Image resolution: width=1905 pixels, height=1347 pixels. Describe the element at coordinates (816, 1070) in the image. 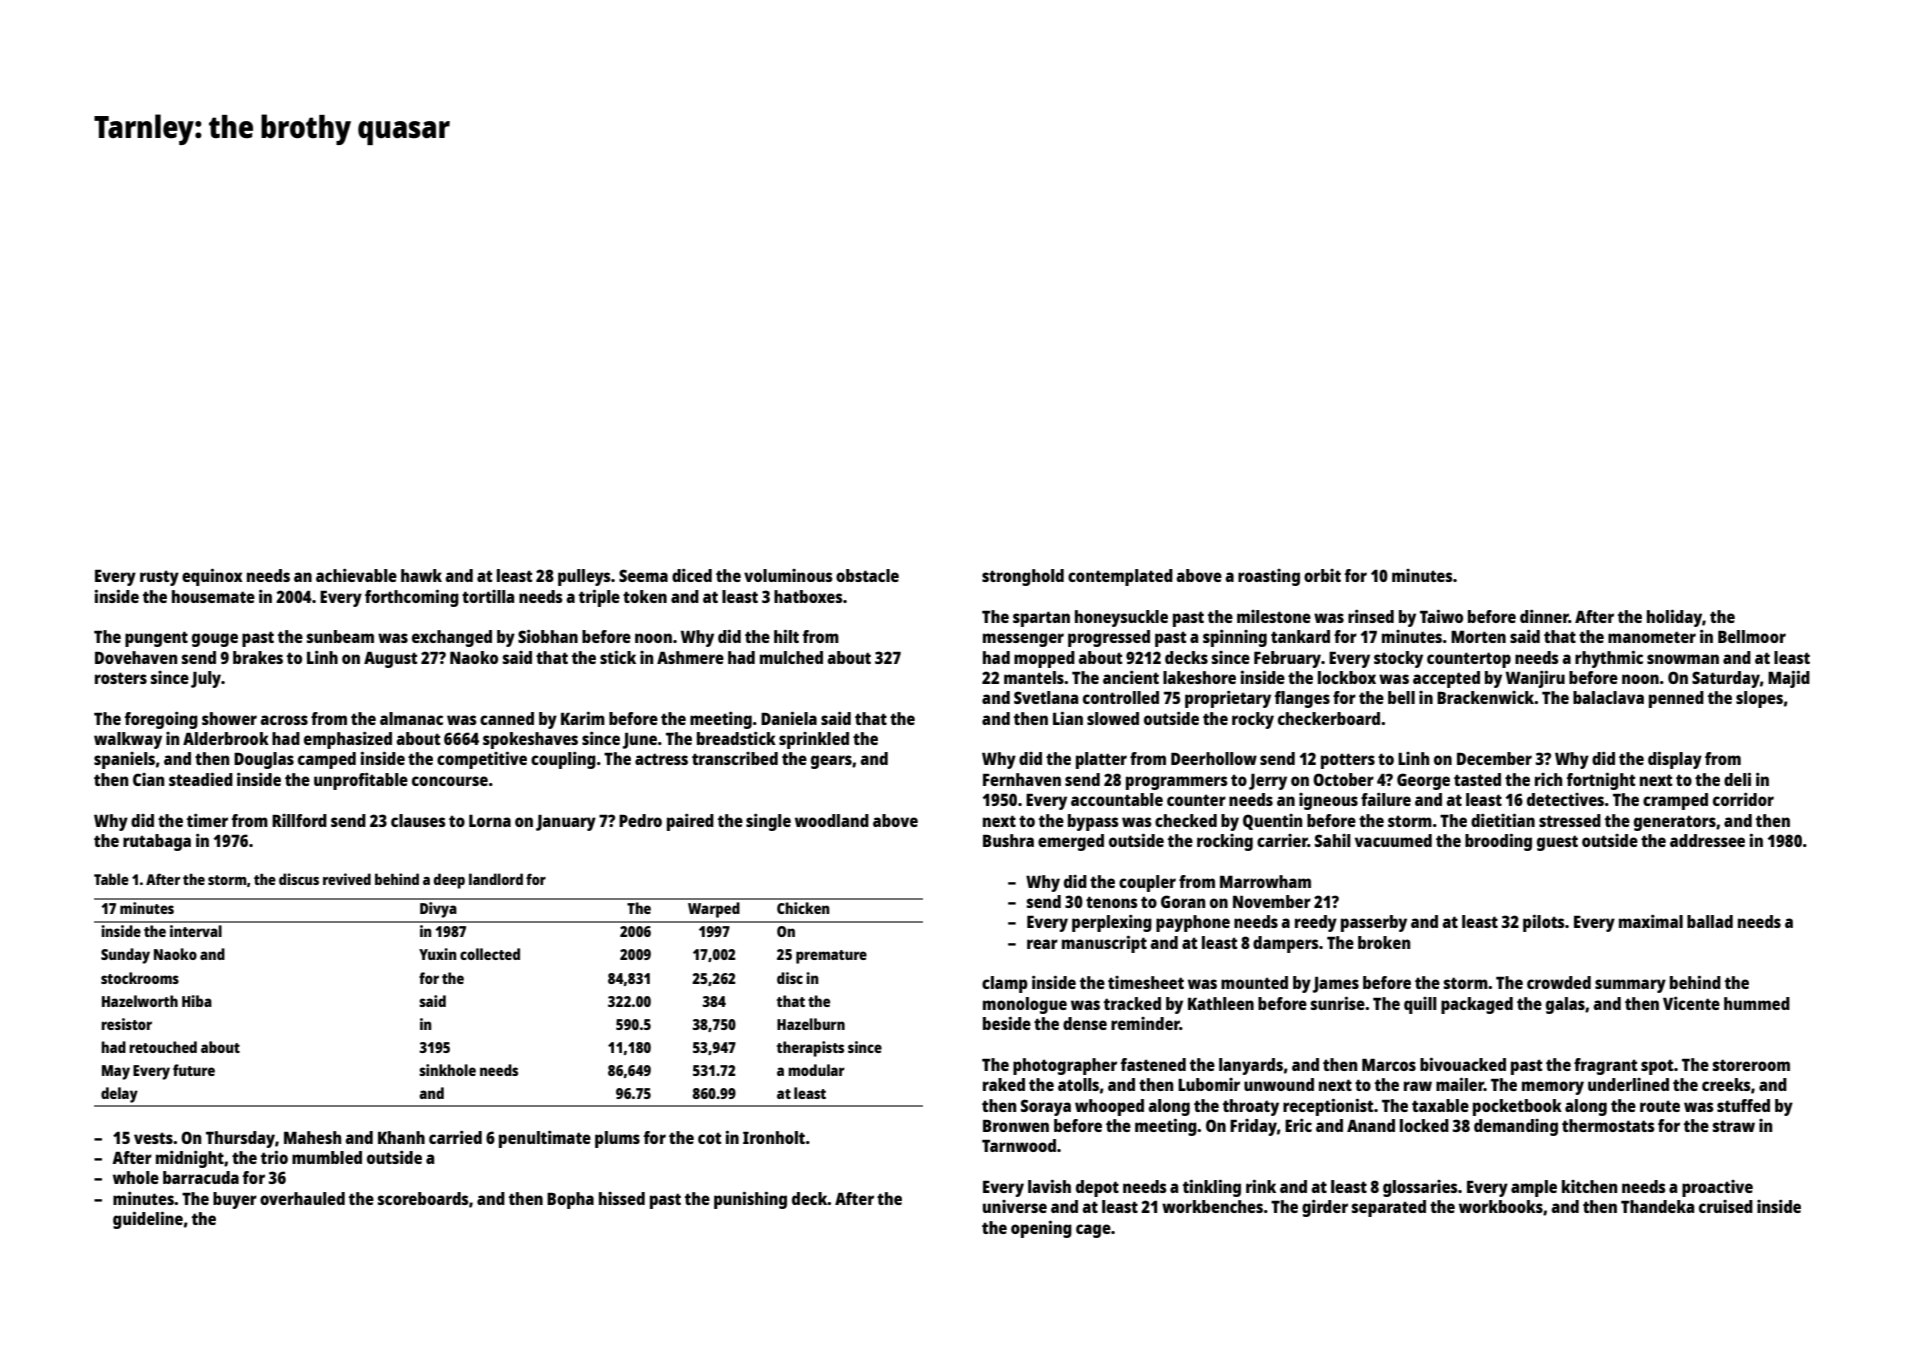

I see `modular` at that location.
